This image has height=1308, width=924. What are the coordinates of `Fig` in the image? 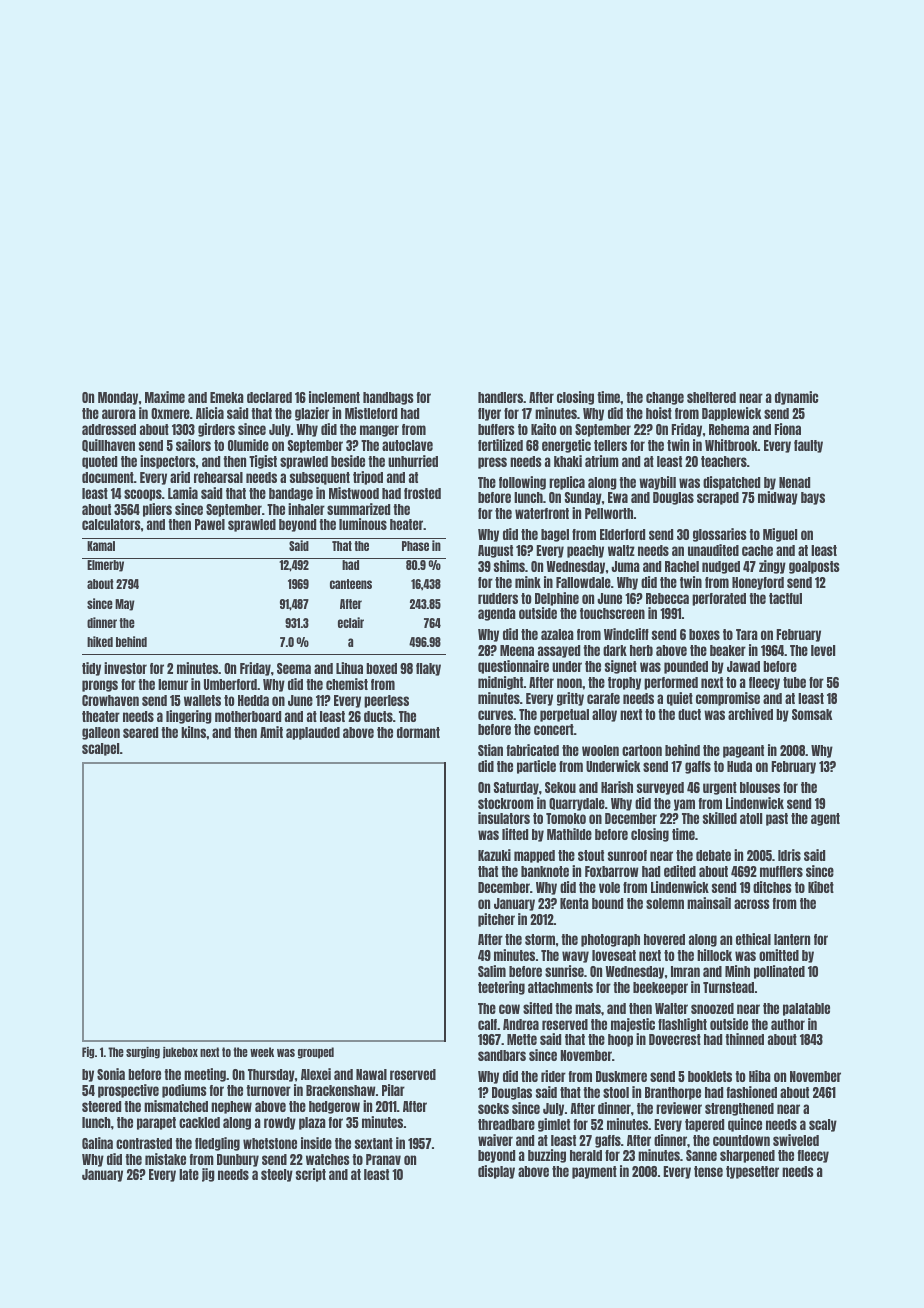 It's located at (88, 1053).
